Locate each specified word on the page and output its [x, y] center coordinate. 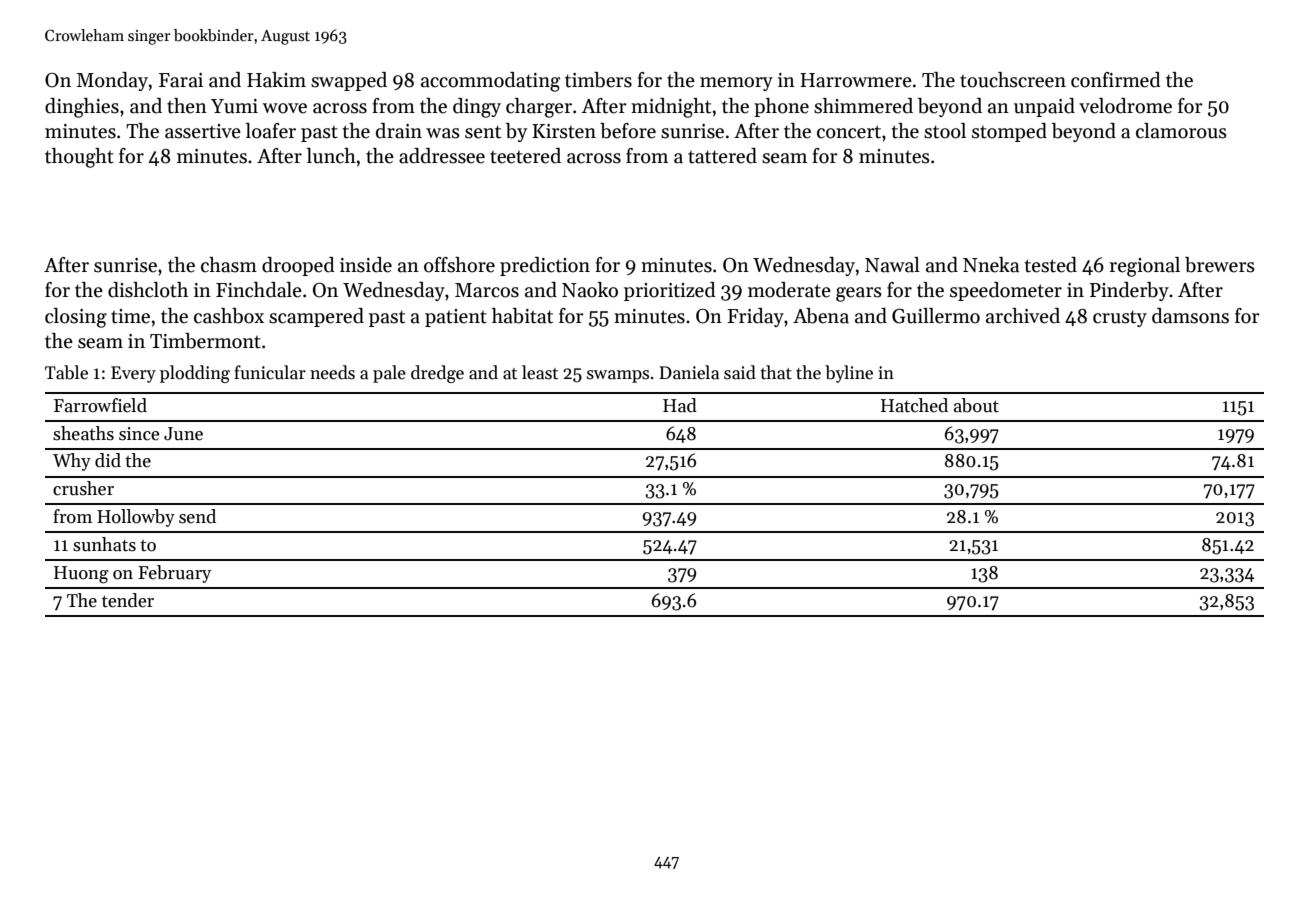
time [130, 316]
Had [680, 405]
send [197, 516]
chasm [229, 265]
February [174, 574]
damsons [1190, 316]
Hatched [914, 405]
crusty [1120, 318]
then [187, 106]
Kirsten [564, 131]
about [976, 405]
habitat [522, 316]
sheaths [83, 433]
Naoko [590, 290]
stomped [1009, 132]
